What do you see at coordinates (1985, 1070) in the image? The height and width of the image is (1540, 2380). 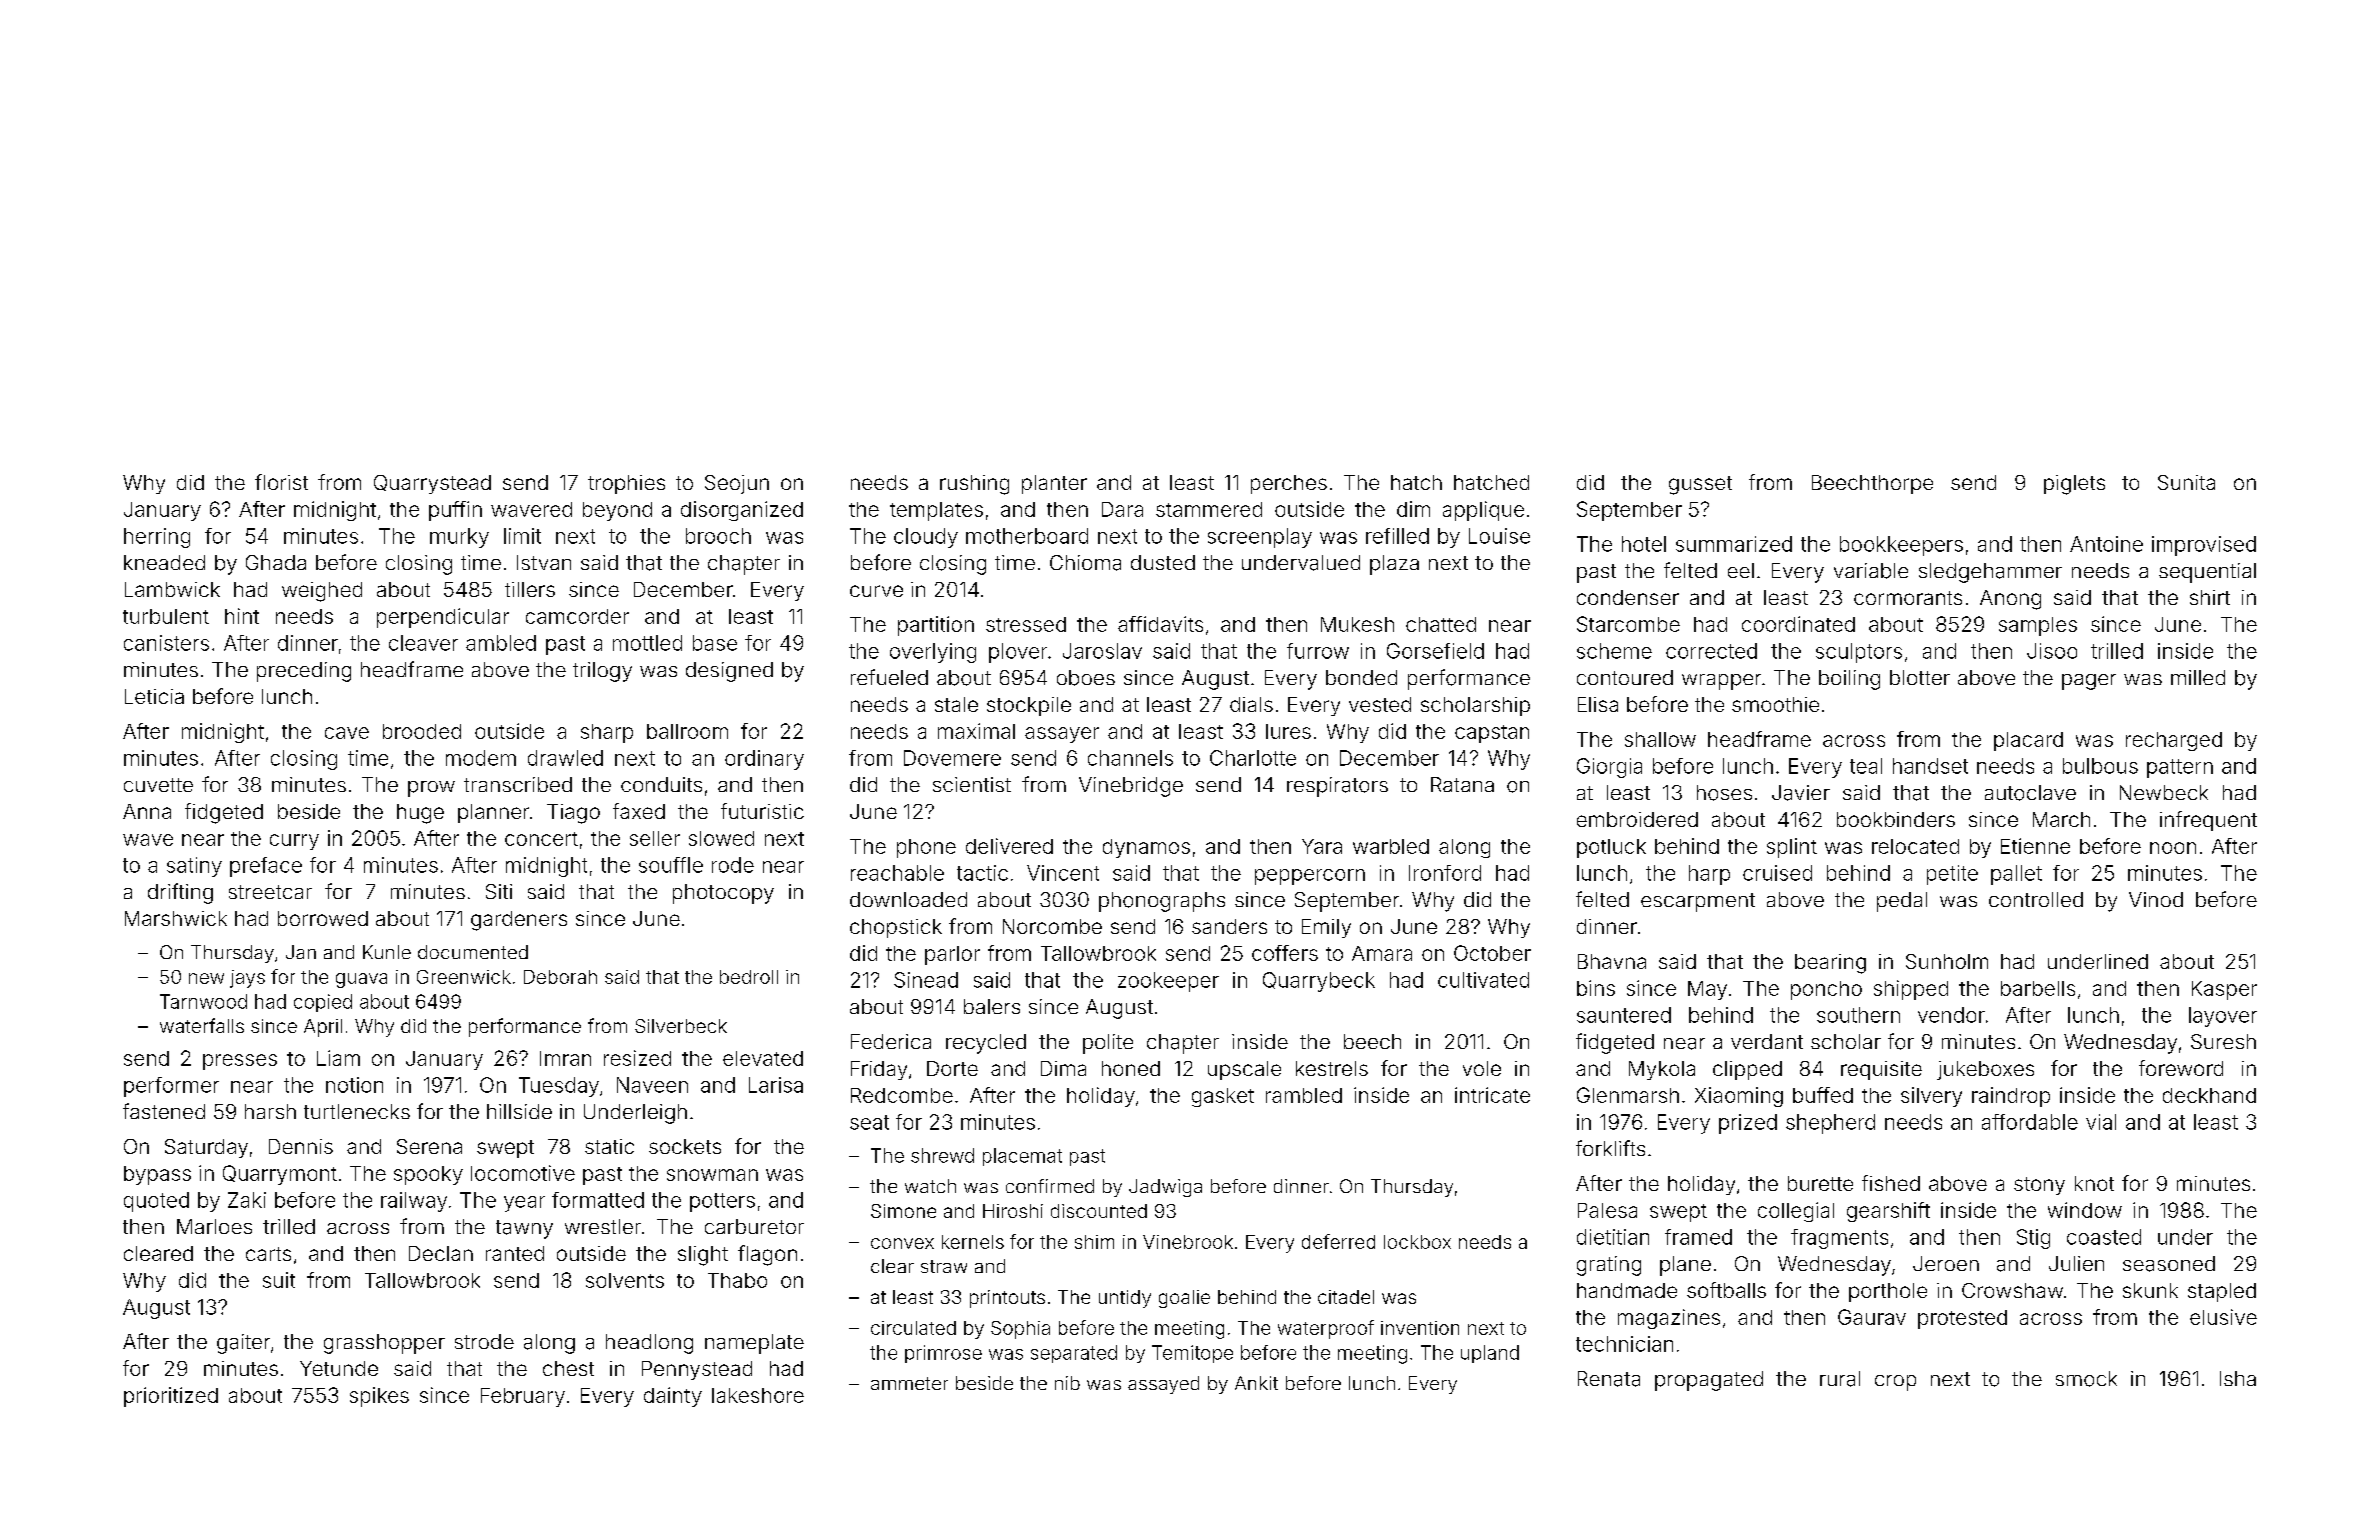 I see `jukeboxes` at bounding box center [1985, 1070].
